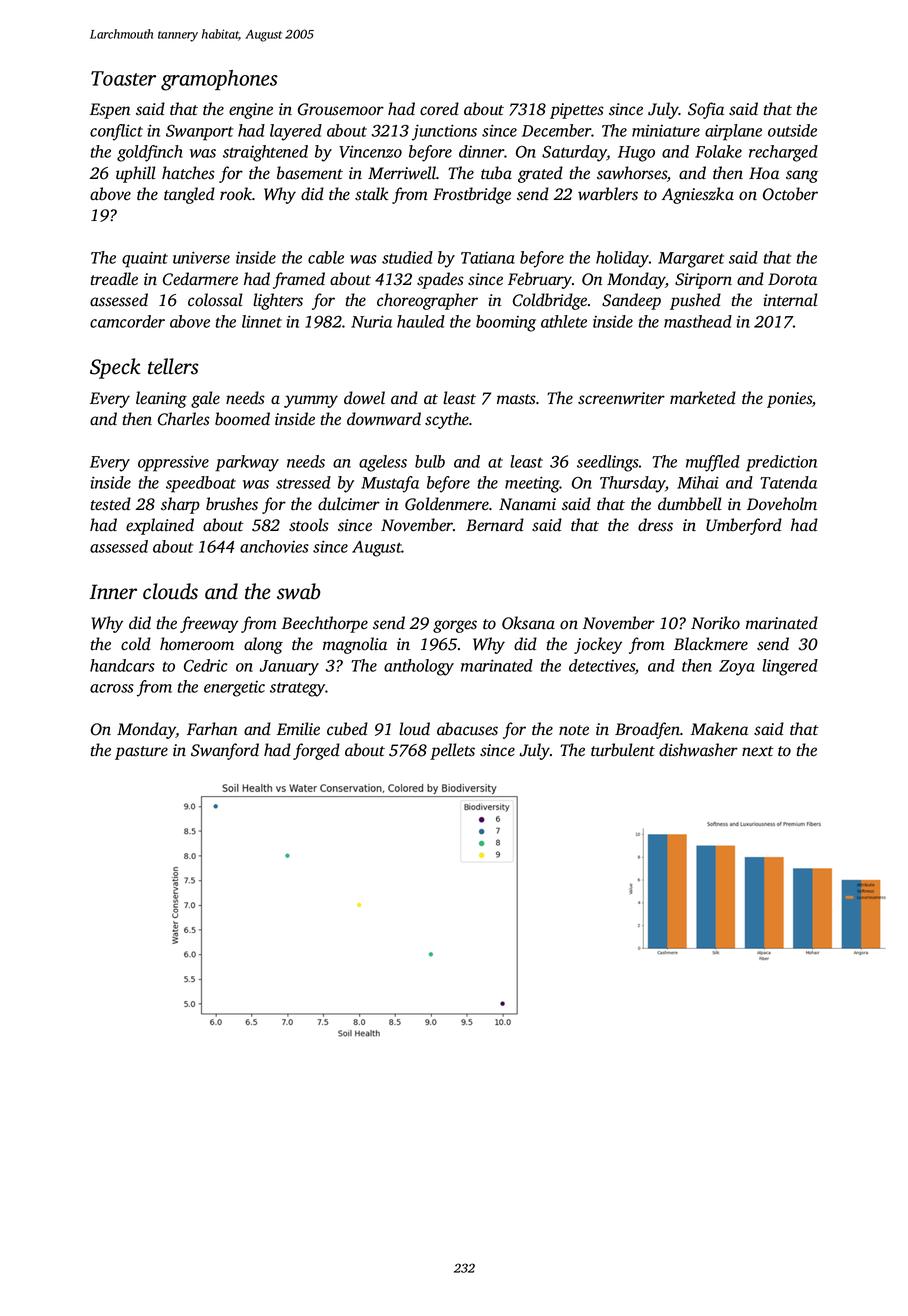 The image size is (908, 1316). Describe the element at coordinates (225, 751) in the page. I see `Swanford` at that location.
